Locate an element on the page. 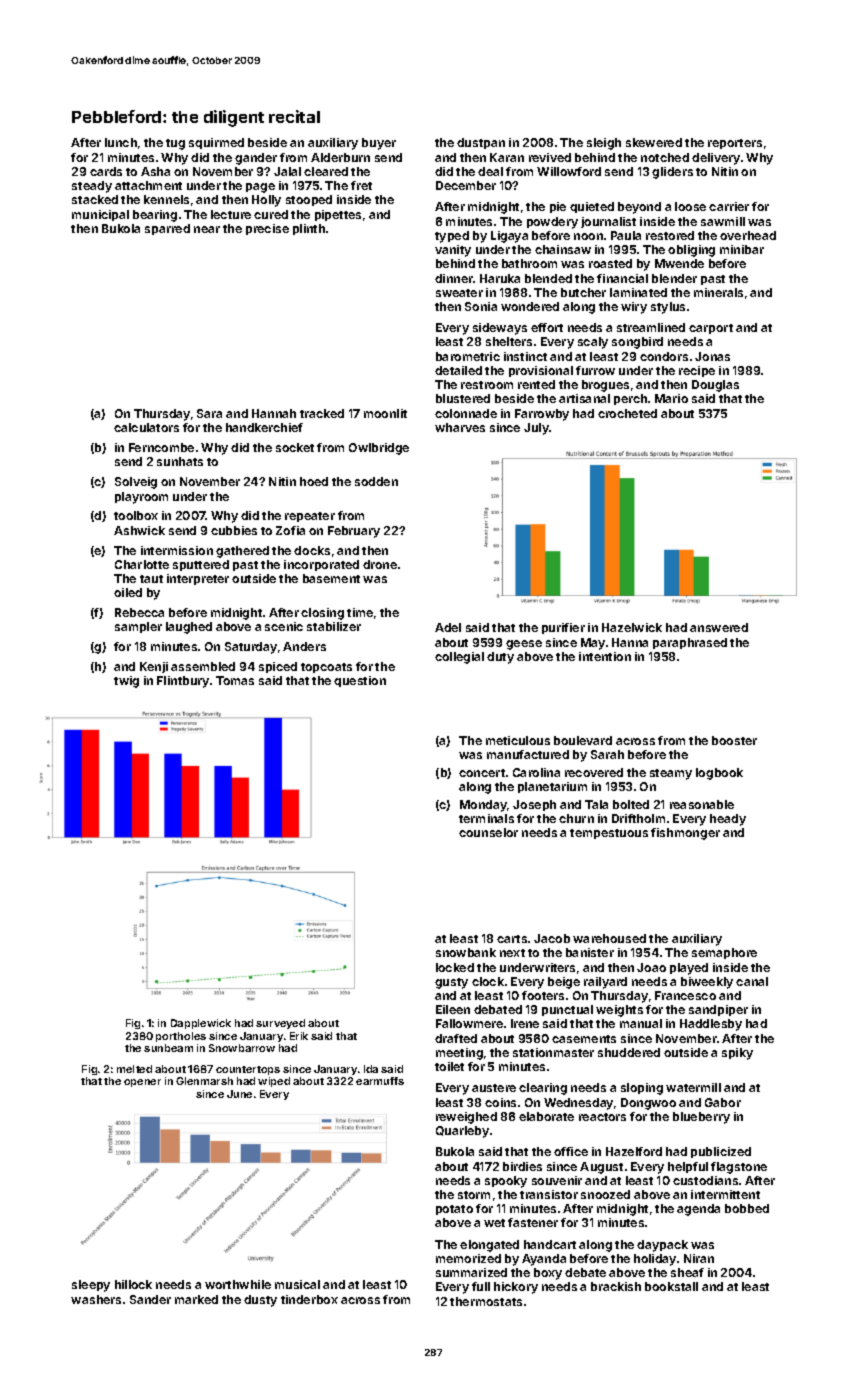  opener is located at coordinates (142, 1083).
